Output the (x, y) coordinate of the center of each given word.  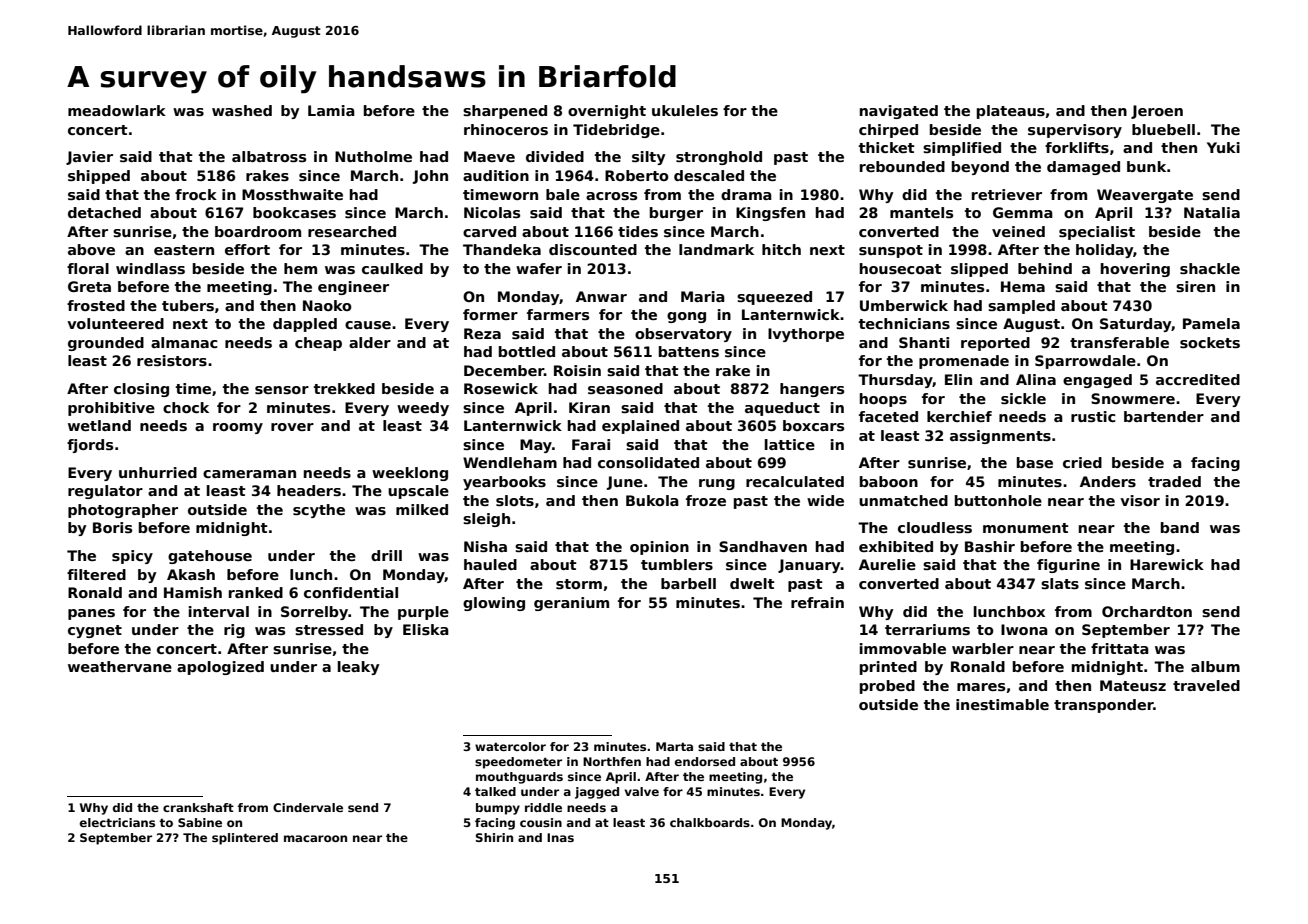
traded (1174, 481)
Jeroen (1157, 112)
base (1035, 462)
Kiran (589, 407)
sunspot (891, 251)
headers (309, 490)
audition (496, 175)
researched (352, 231)
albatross (269, 156)
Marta (674, 746)
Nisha (485, 546)
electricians (117, 822)
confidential (351, 592)
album (1215, 666)
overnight (607, 112)
